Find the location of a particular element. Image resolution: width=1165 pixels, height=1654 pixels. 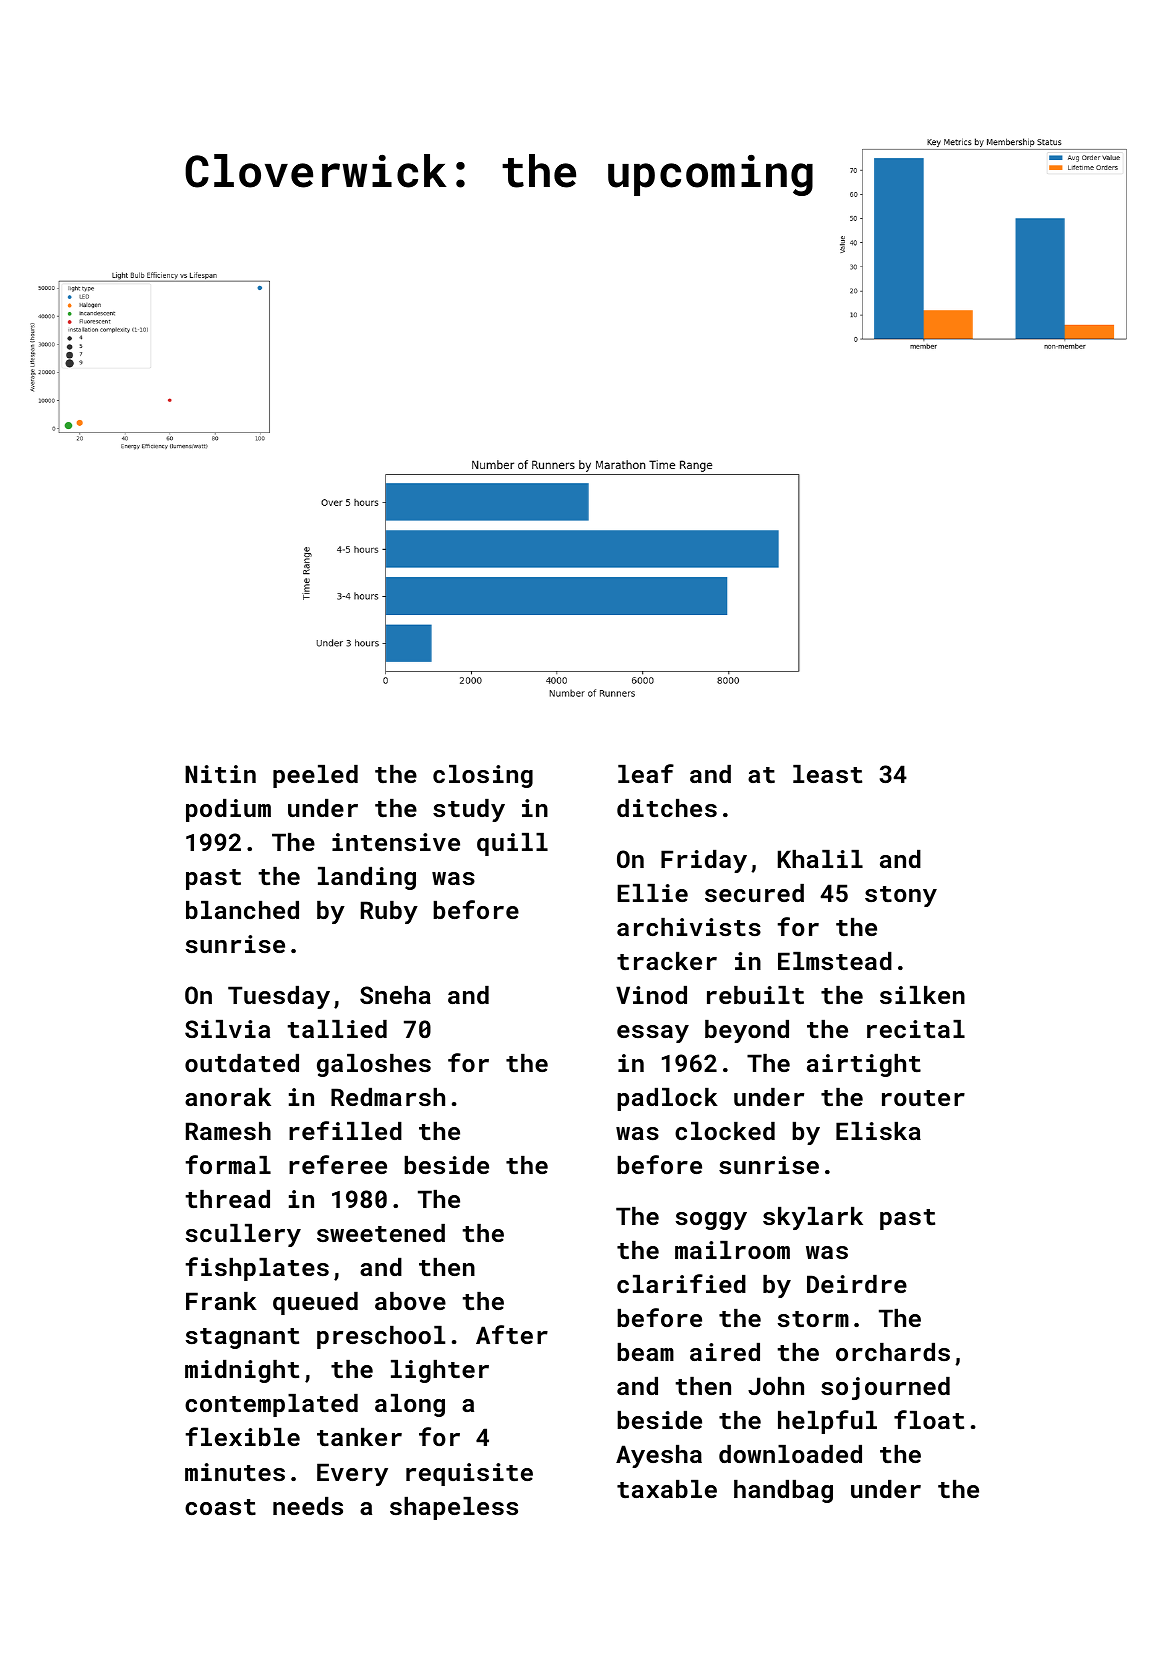

Khalil is located at coordinates (820, 859).
